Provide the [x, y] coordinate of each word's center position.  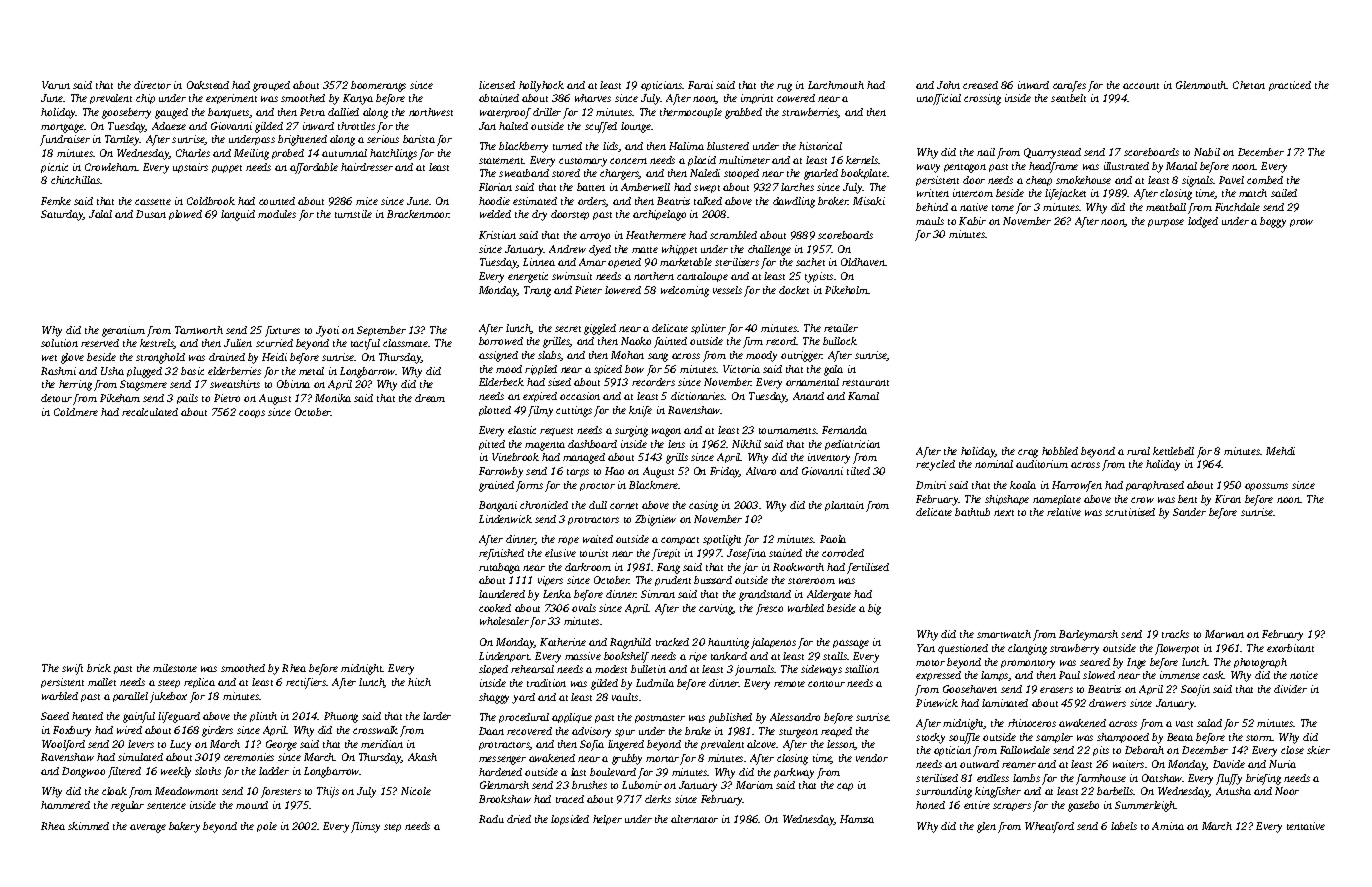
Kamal [863, 396]
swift [72, 669]
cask [1213, 675]
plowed [185, 215]
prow [1301, 223]
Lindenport [504, 657]
